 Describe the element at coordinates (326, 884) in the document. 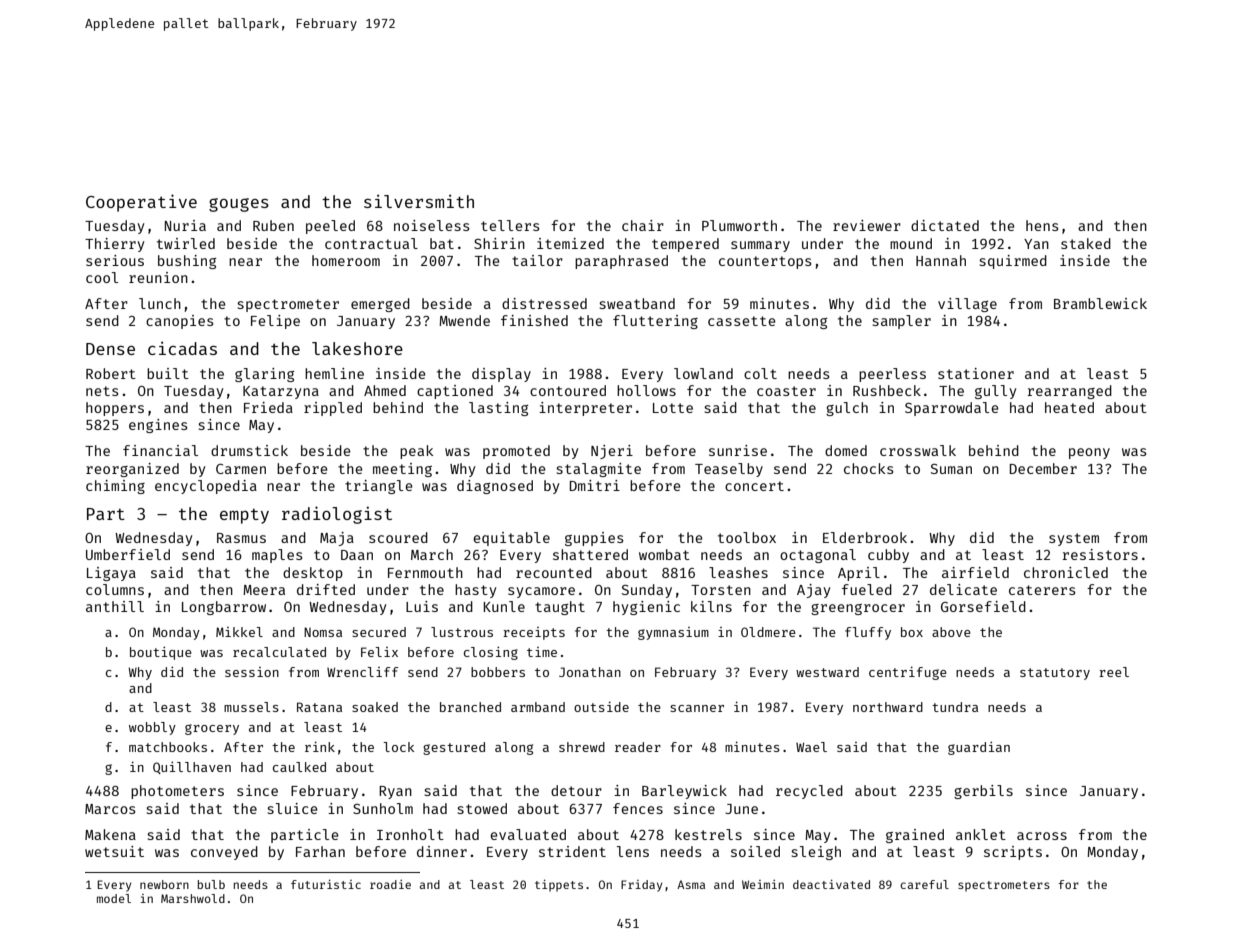

I see `futuristic` at that location.
